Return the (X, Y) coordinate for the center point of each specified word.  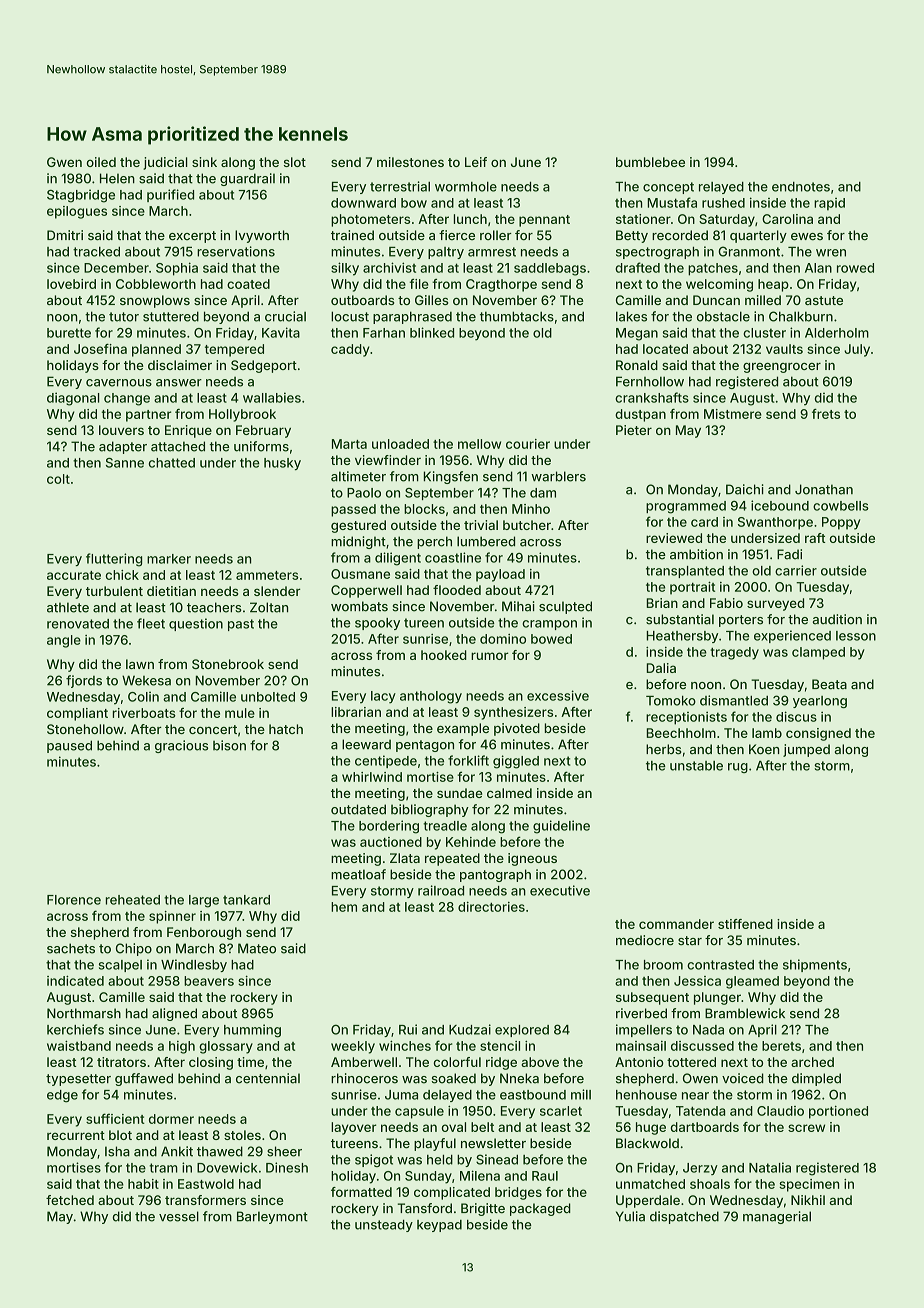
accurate (74, 575)
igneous (532, 859)
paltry (446, 253)
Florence (74, 900)
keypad (439, 1226)
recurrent (76, 1135)
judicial (165, 163)
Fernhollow (650, 381)
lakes (631, 316)
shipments (815, 965)
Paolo (364, 493)
